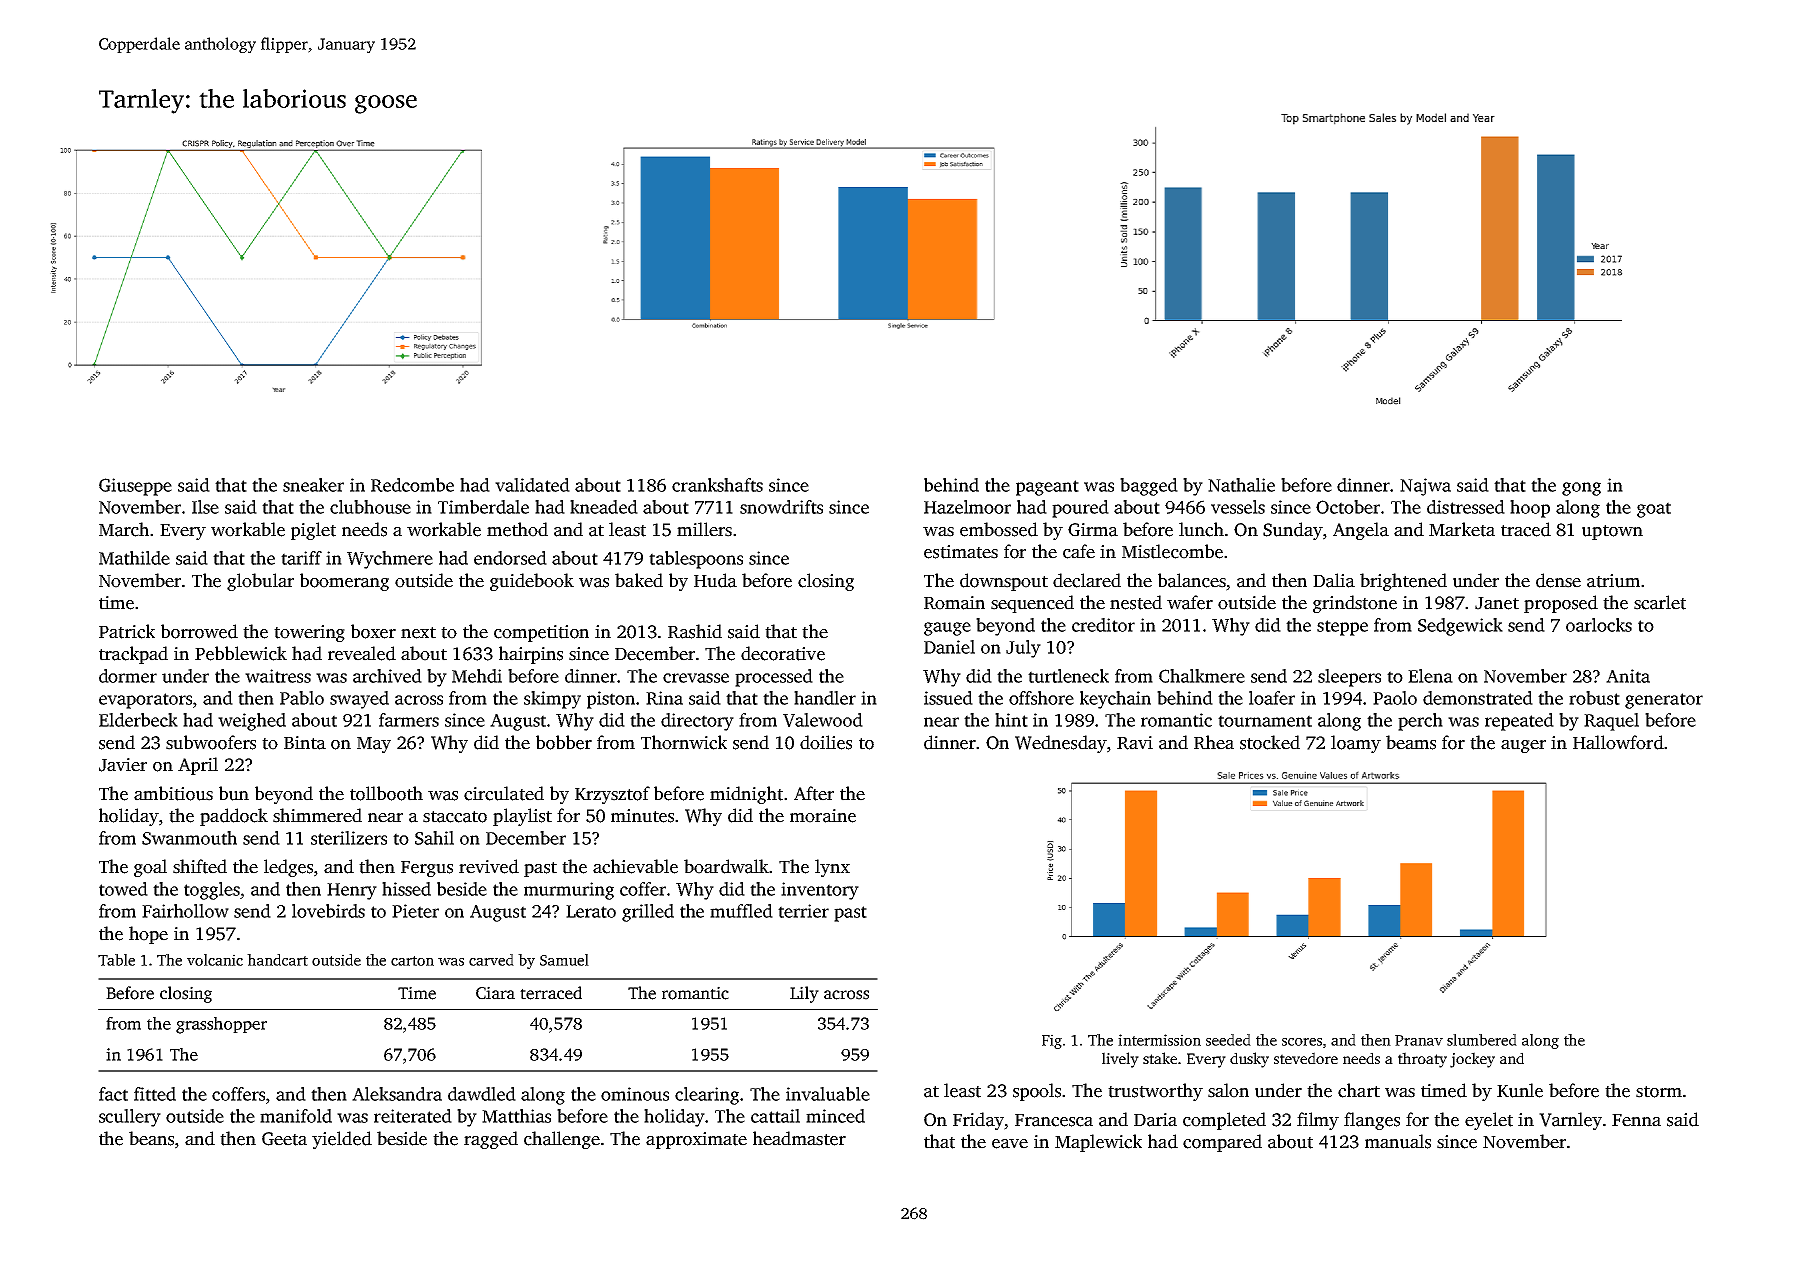  I want to click on loafer, so click(1272, 698).
